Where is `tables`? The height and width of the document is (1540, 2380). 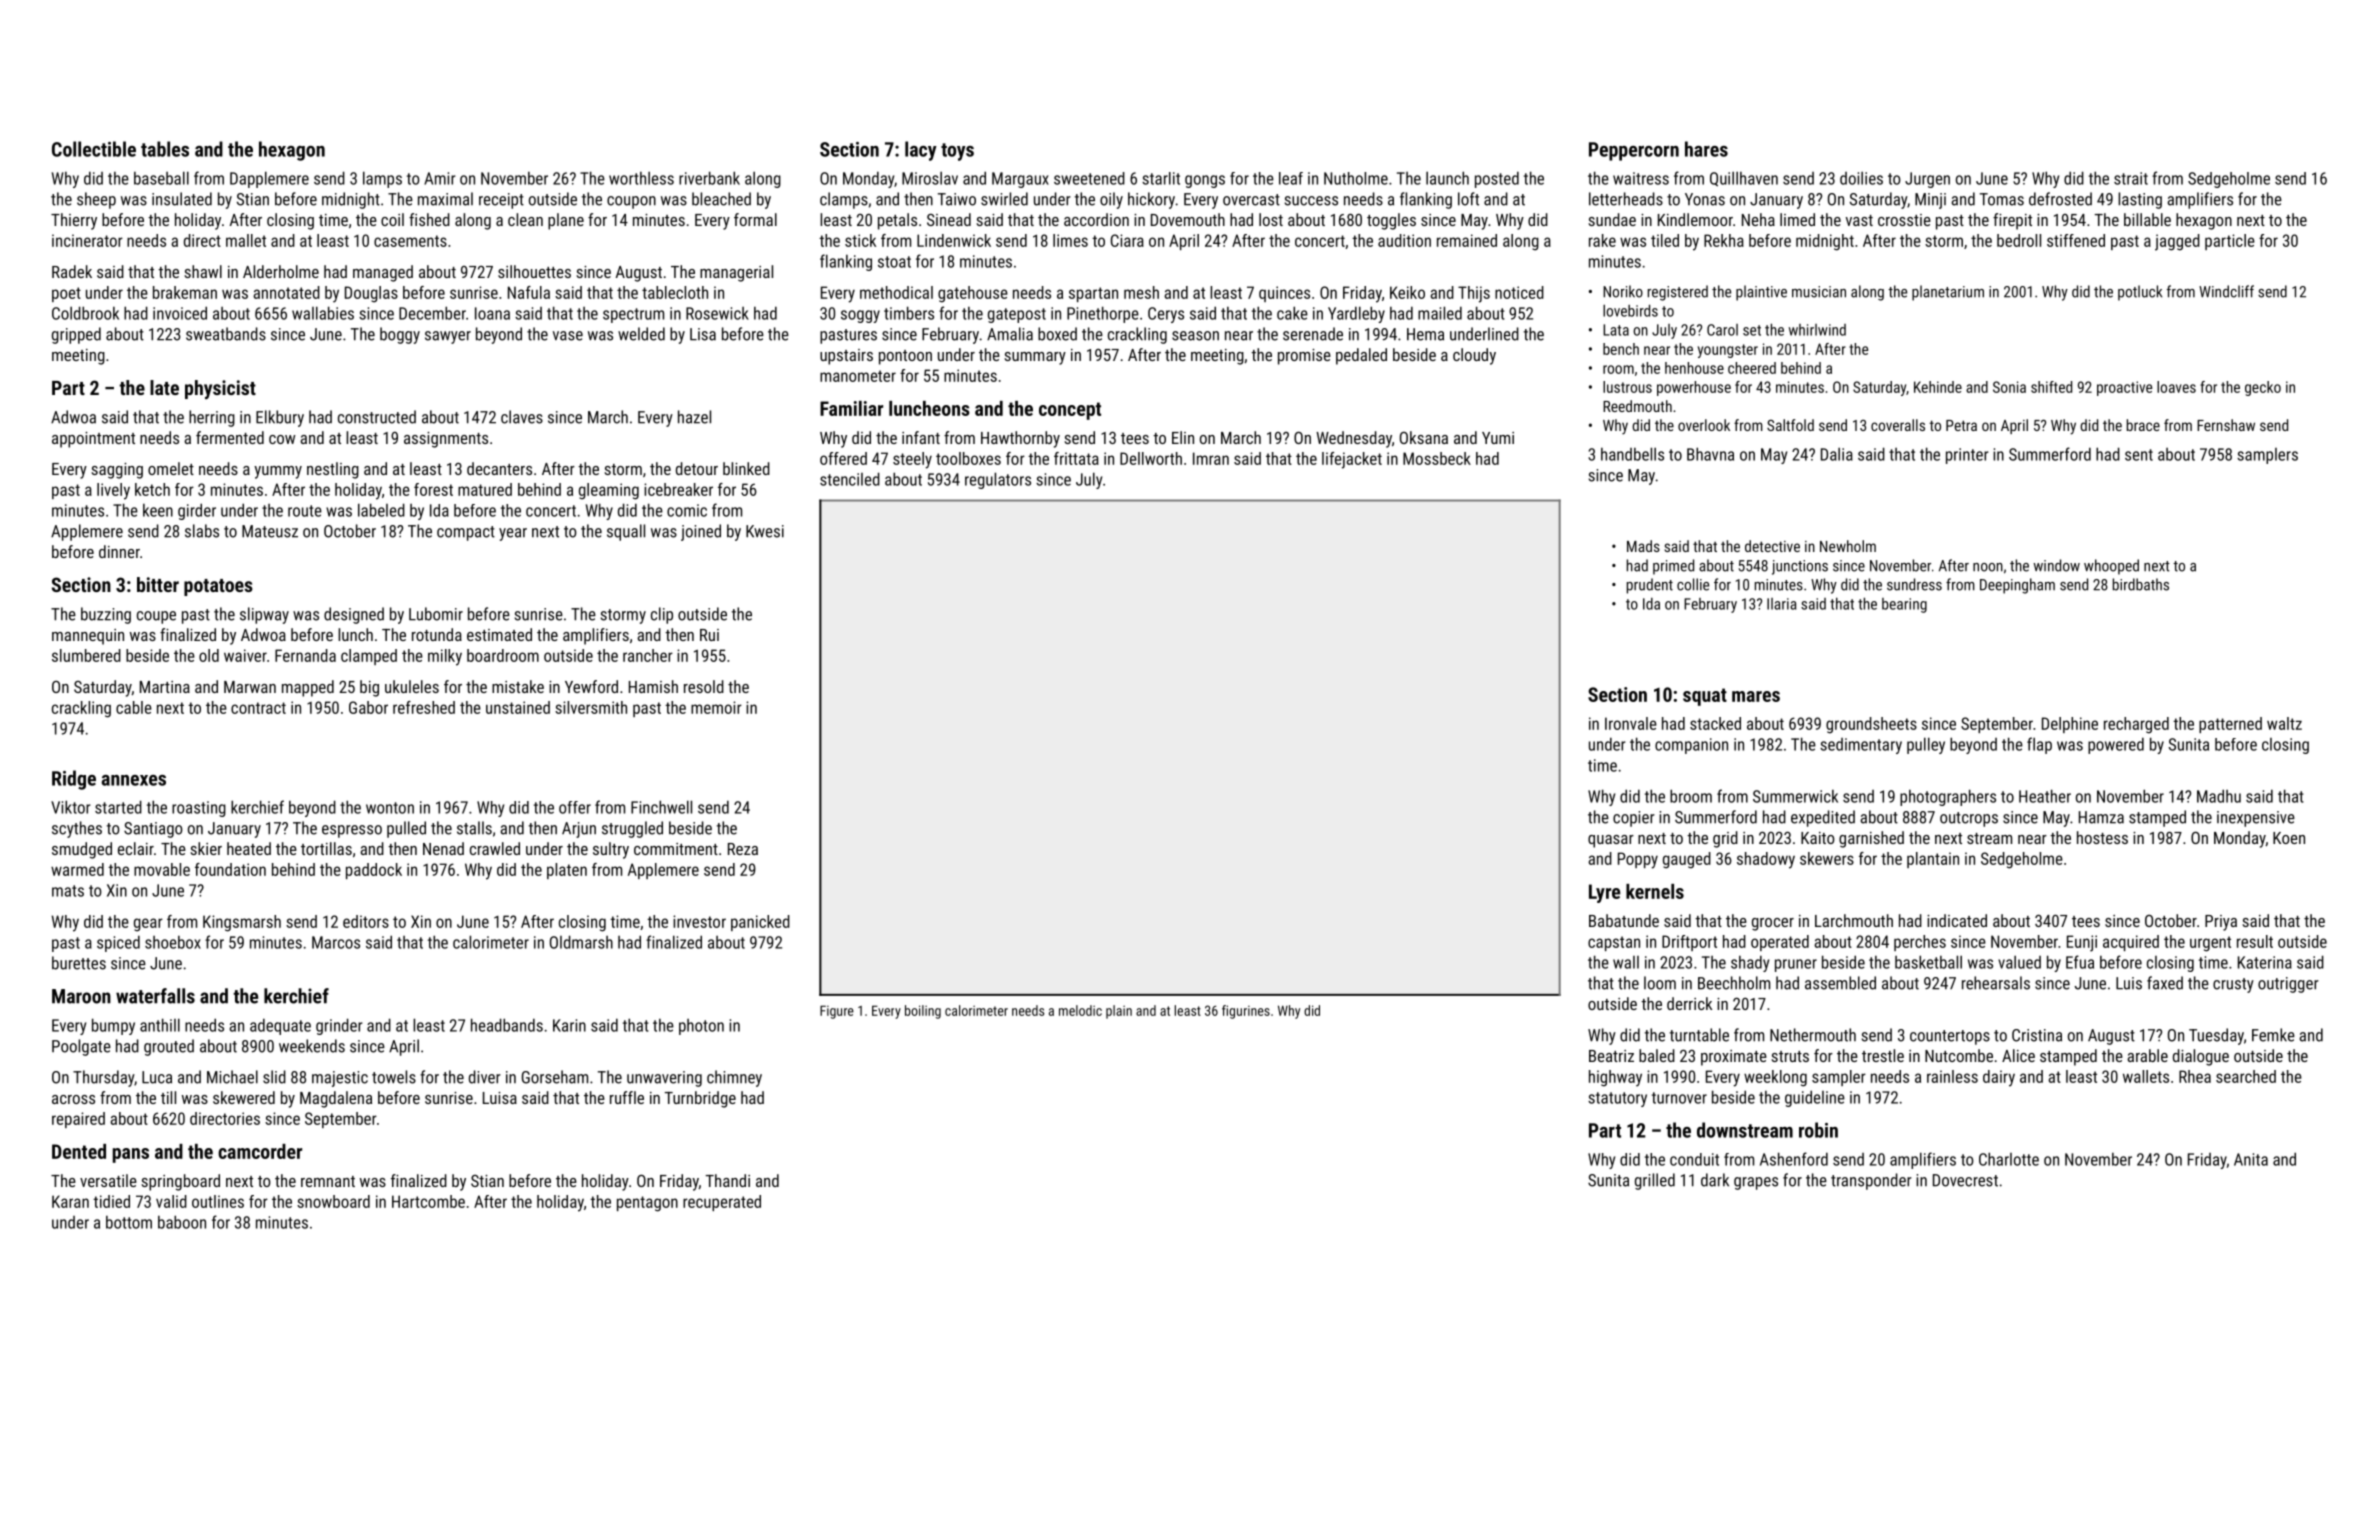 tables is located at coordinates (165, 149).
